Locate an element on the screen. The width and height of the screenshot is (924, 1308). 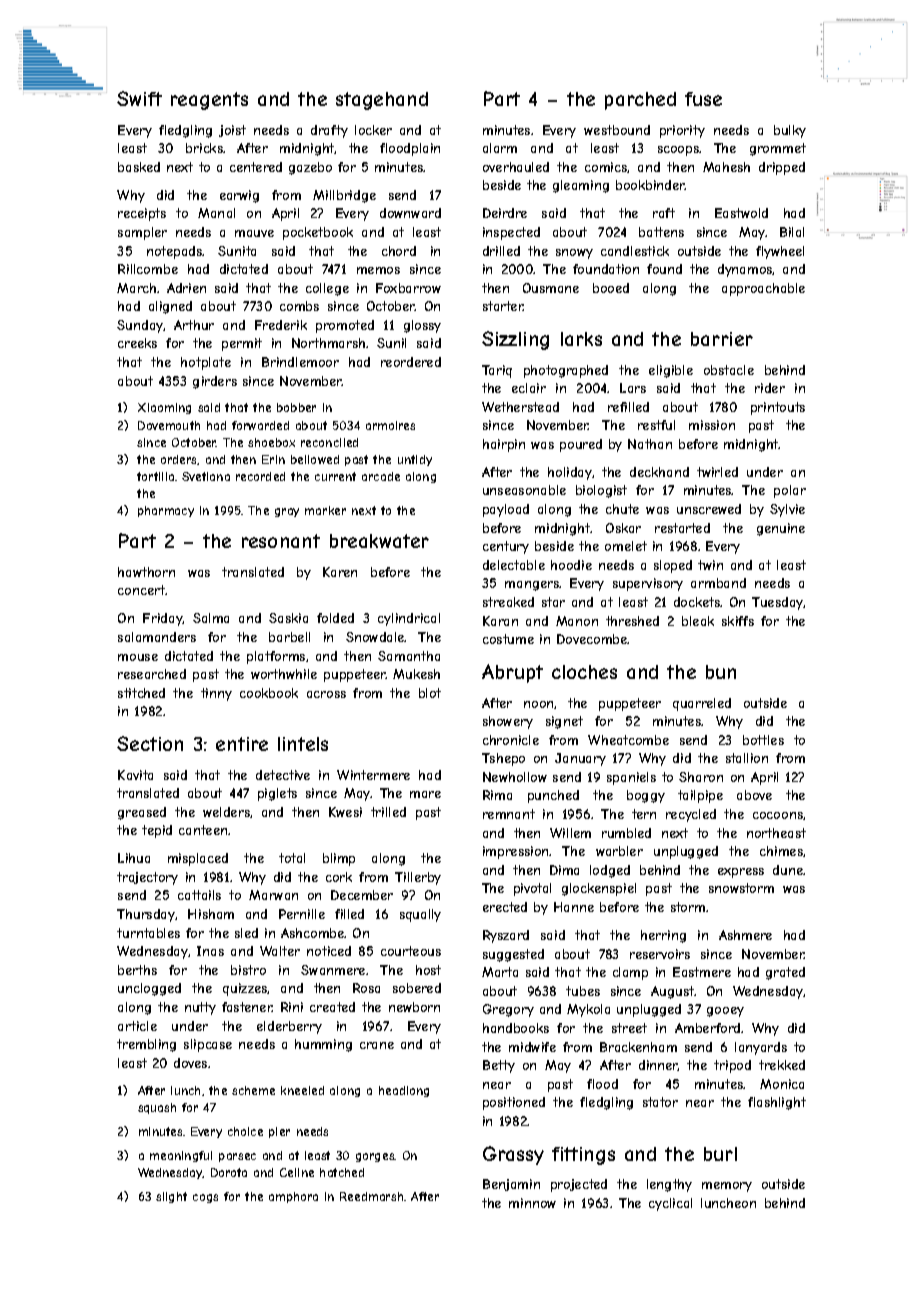
midwife is located at coordinates (532, 1047).
